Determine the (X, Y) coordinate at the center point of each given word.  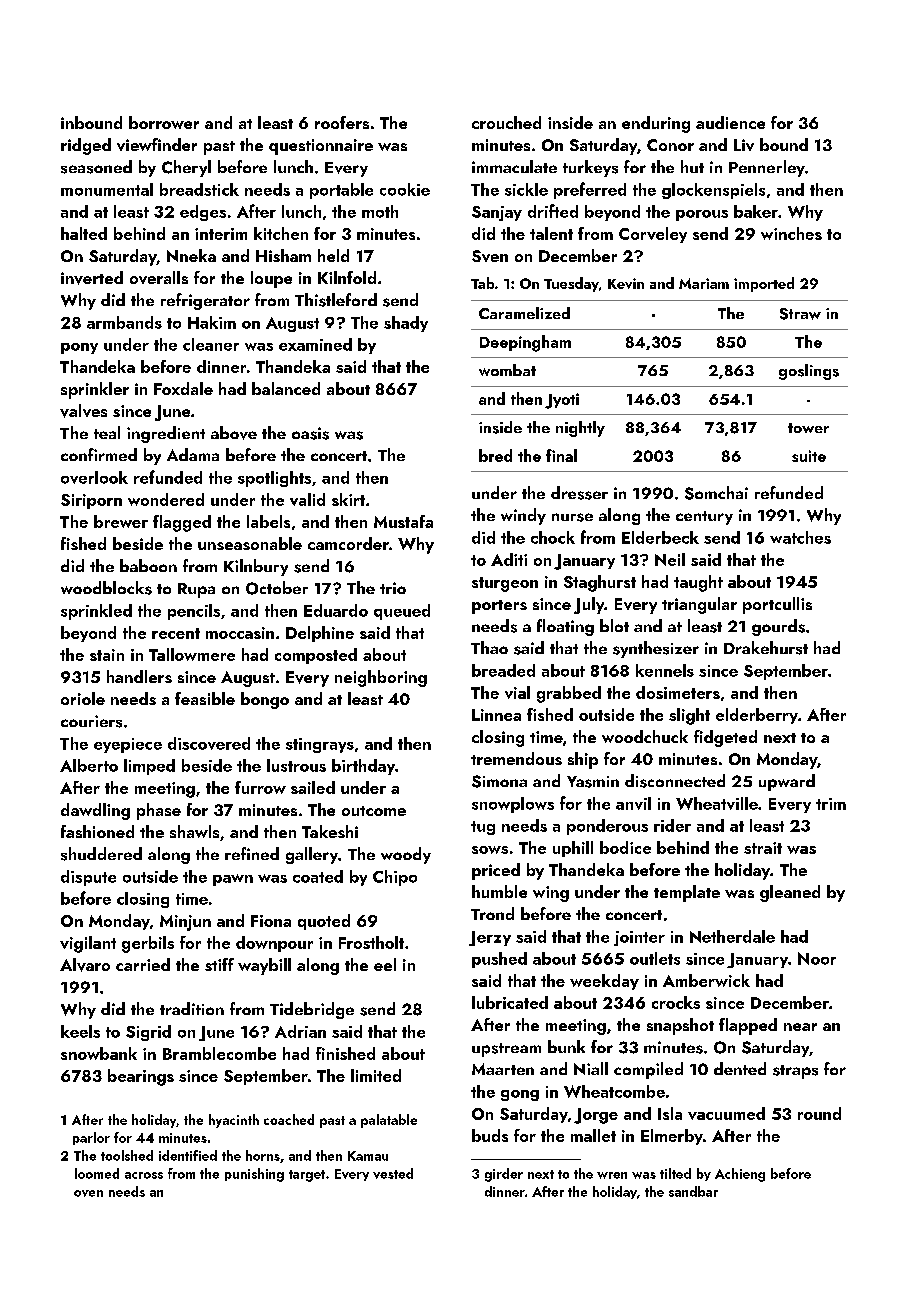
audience (730, 122)
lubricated (510, 1002)
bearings (141, 1077)
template (687, 893)
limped (149, 767)
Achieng (740, 1175)
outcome (374, 811)
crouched (506, 122)
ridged (86, 146)
